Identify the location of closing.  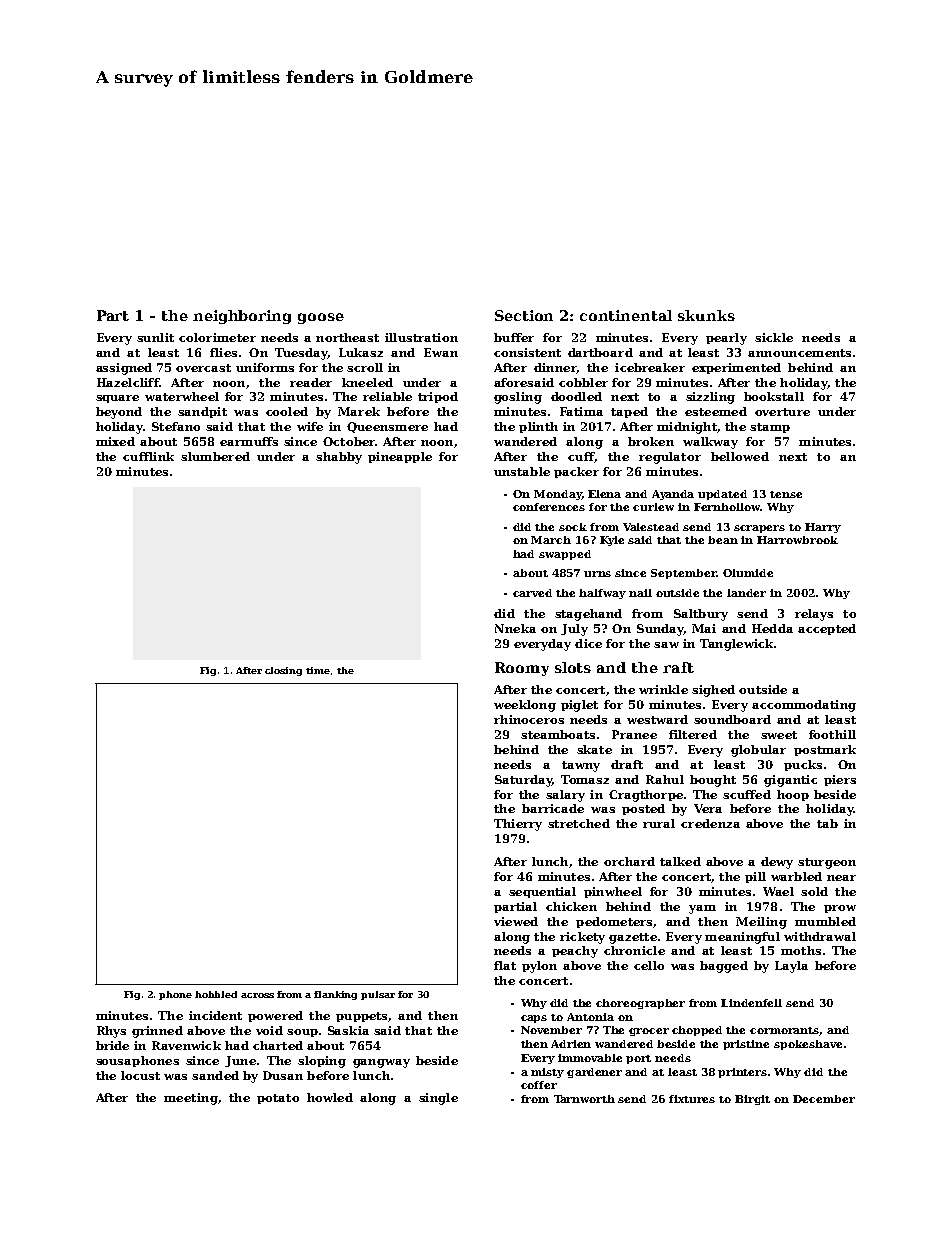
(283, 671).
